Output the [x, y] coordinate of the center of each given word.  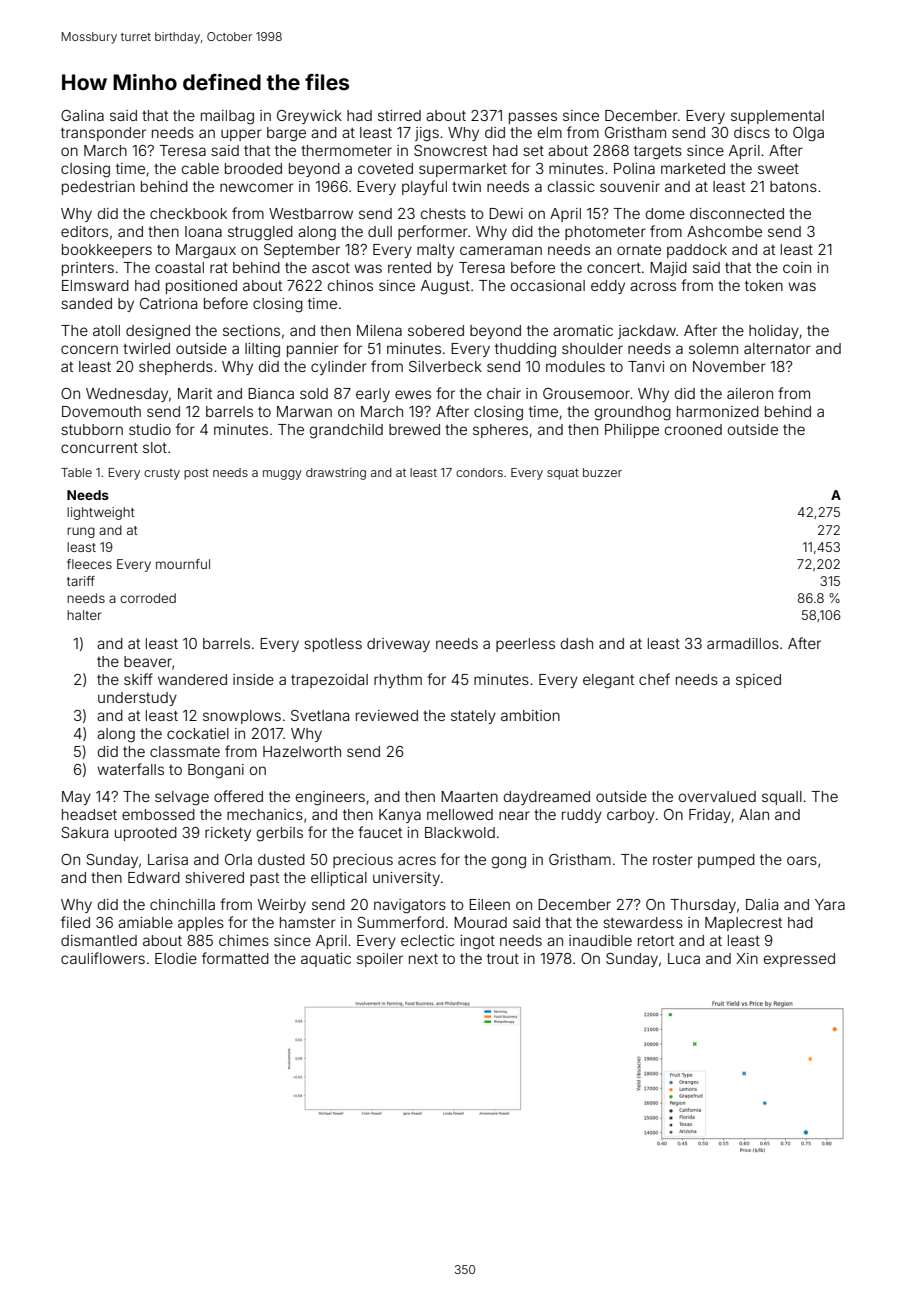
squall [782, 798]
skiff [138, 679]
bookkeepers [107, 251]
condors [479, 472]
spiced [758, 681]
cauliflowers [103, 958]
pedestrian [98, 188]
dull [380, 231]
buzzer [602, 472]
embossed [158, 814]
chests [443, 213]
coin [797, 267]
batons [793, 186]
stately [473, 717]
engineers [330, 798]
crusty [162, 474]
